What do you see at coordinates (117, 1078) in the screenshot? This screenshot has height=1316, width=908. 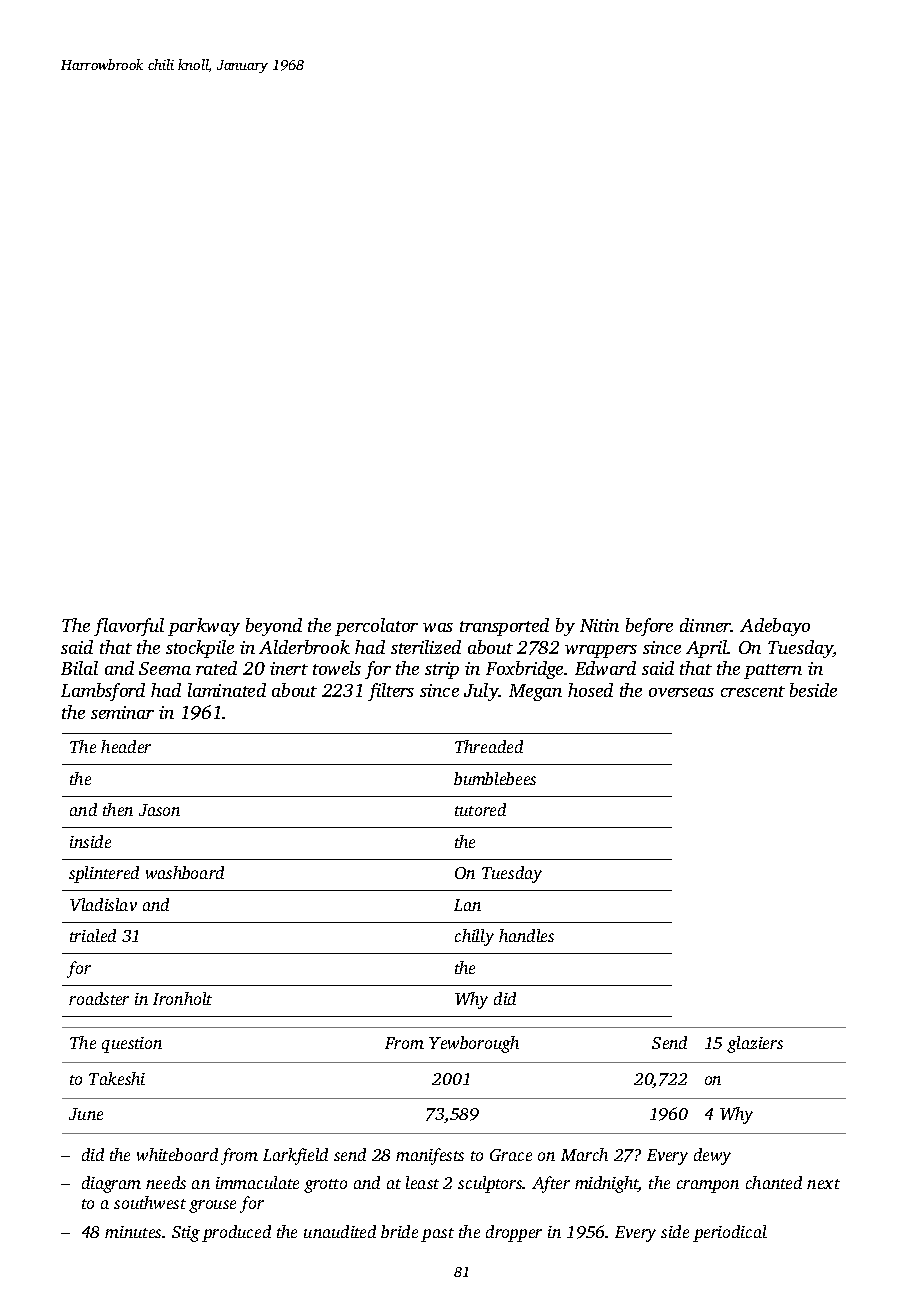 I see `Takeshi` at bounding box center [117, 1078].
